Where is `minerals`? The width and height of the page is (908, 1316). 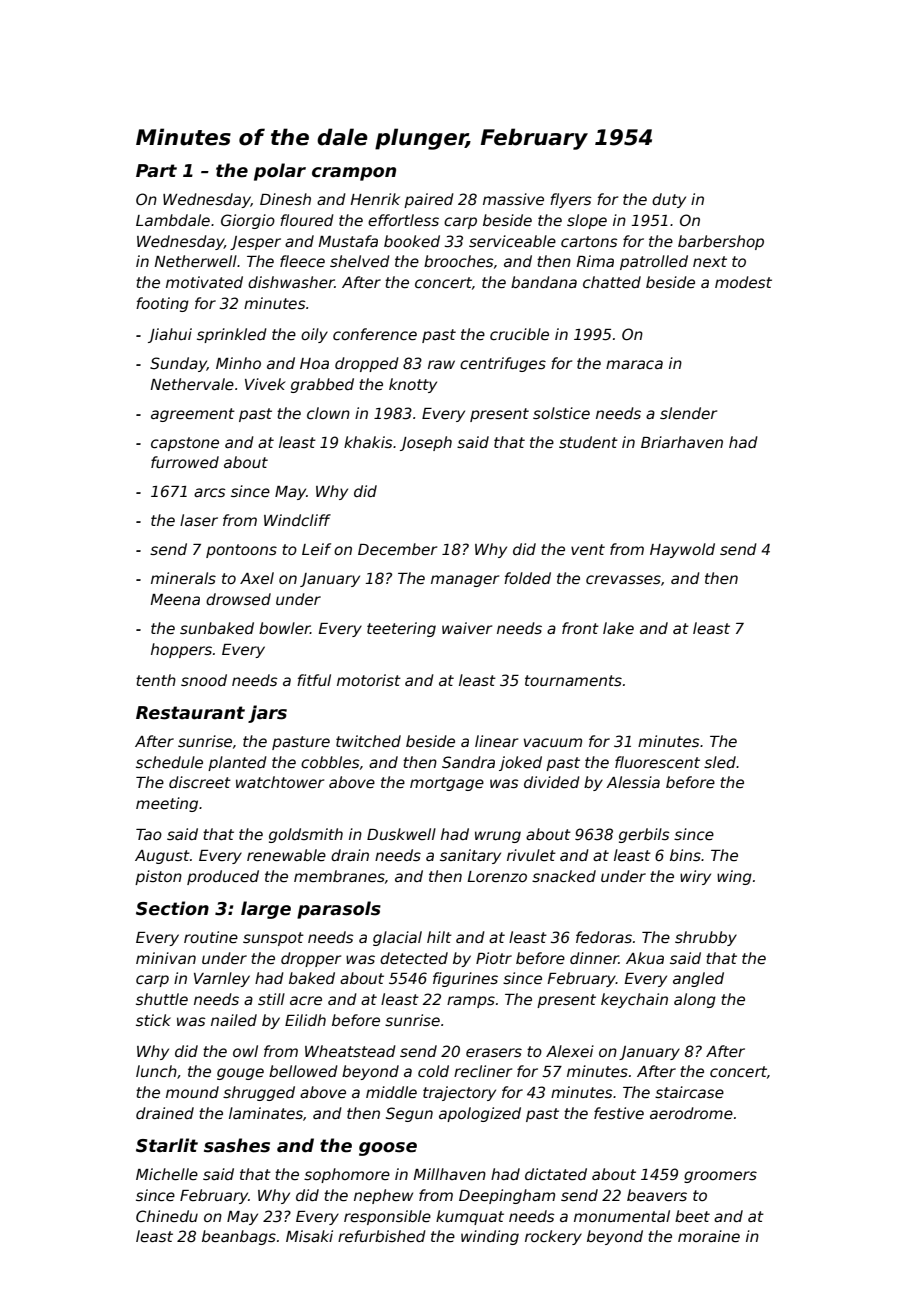
minerals is located at coordinates (183, 578).
